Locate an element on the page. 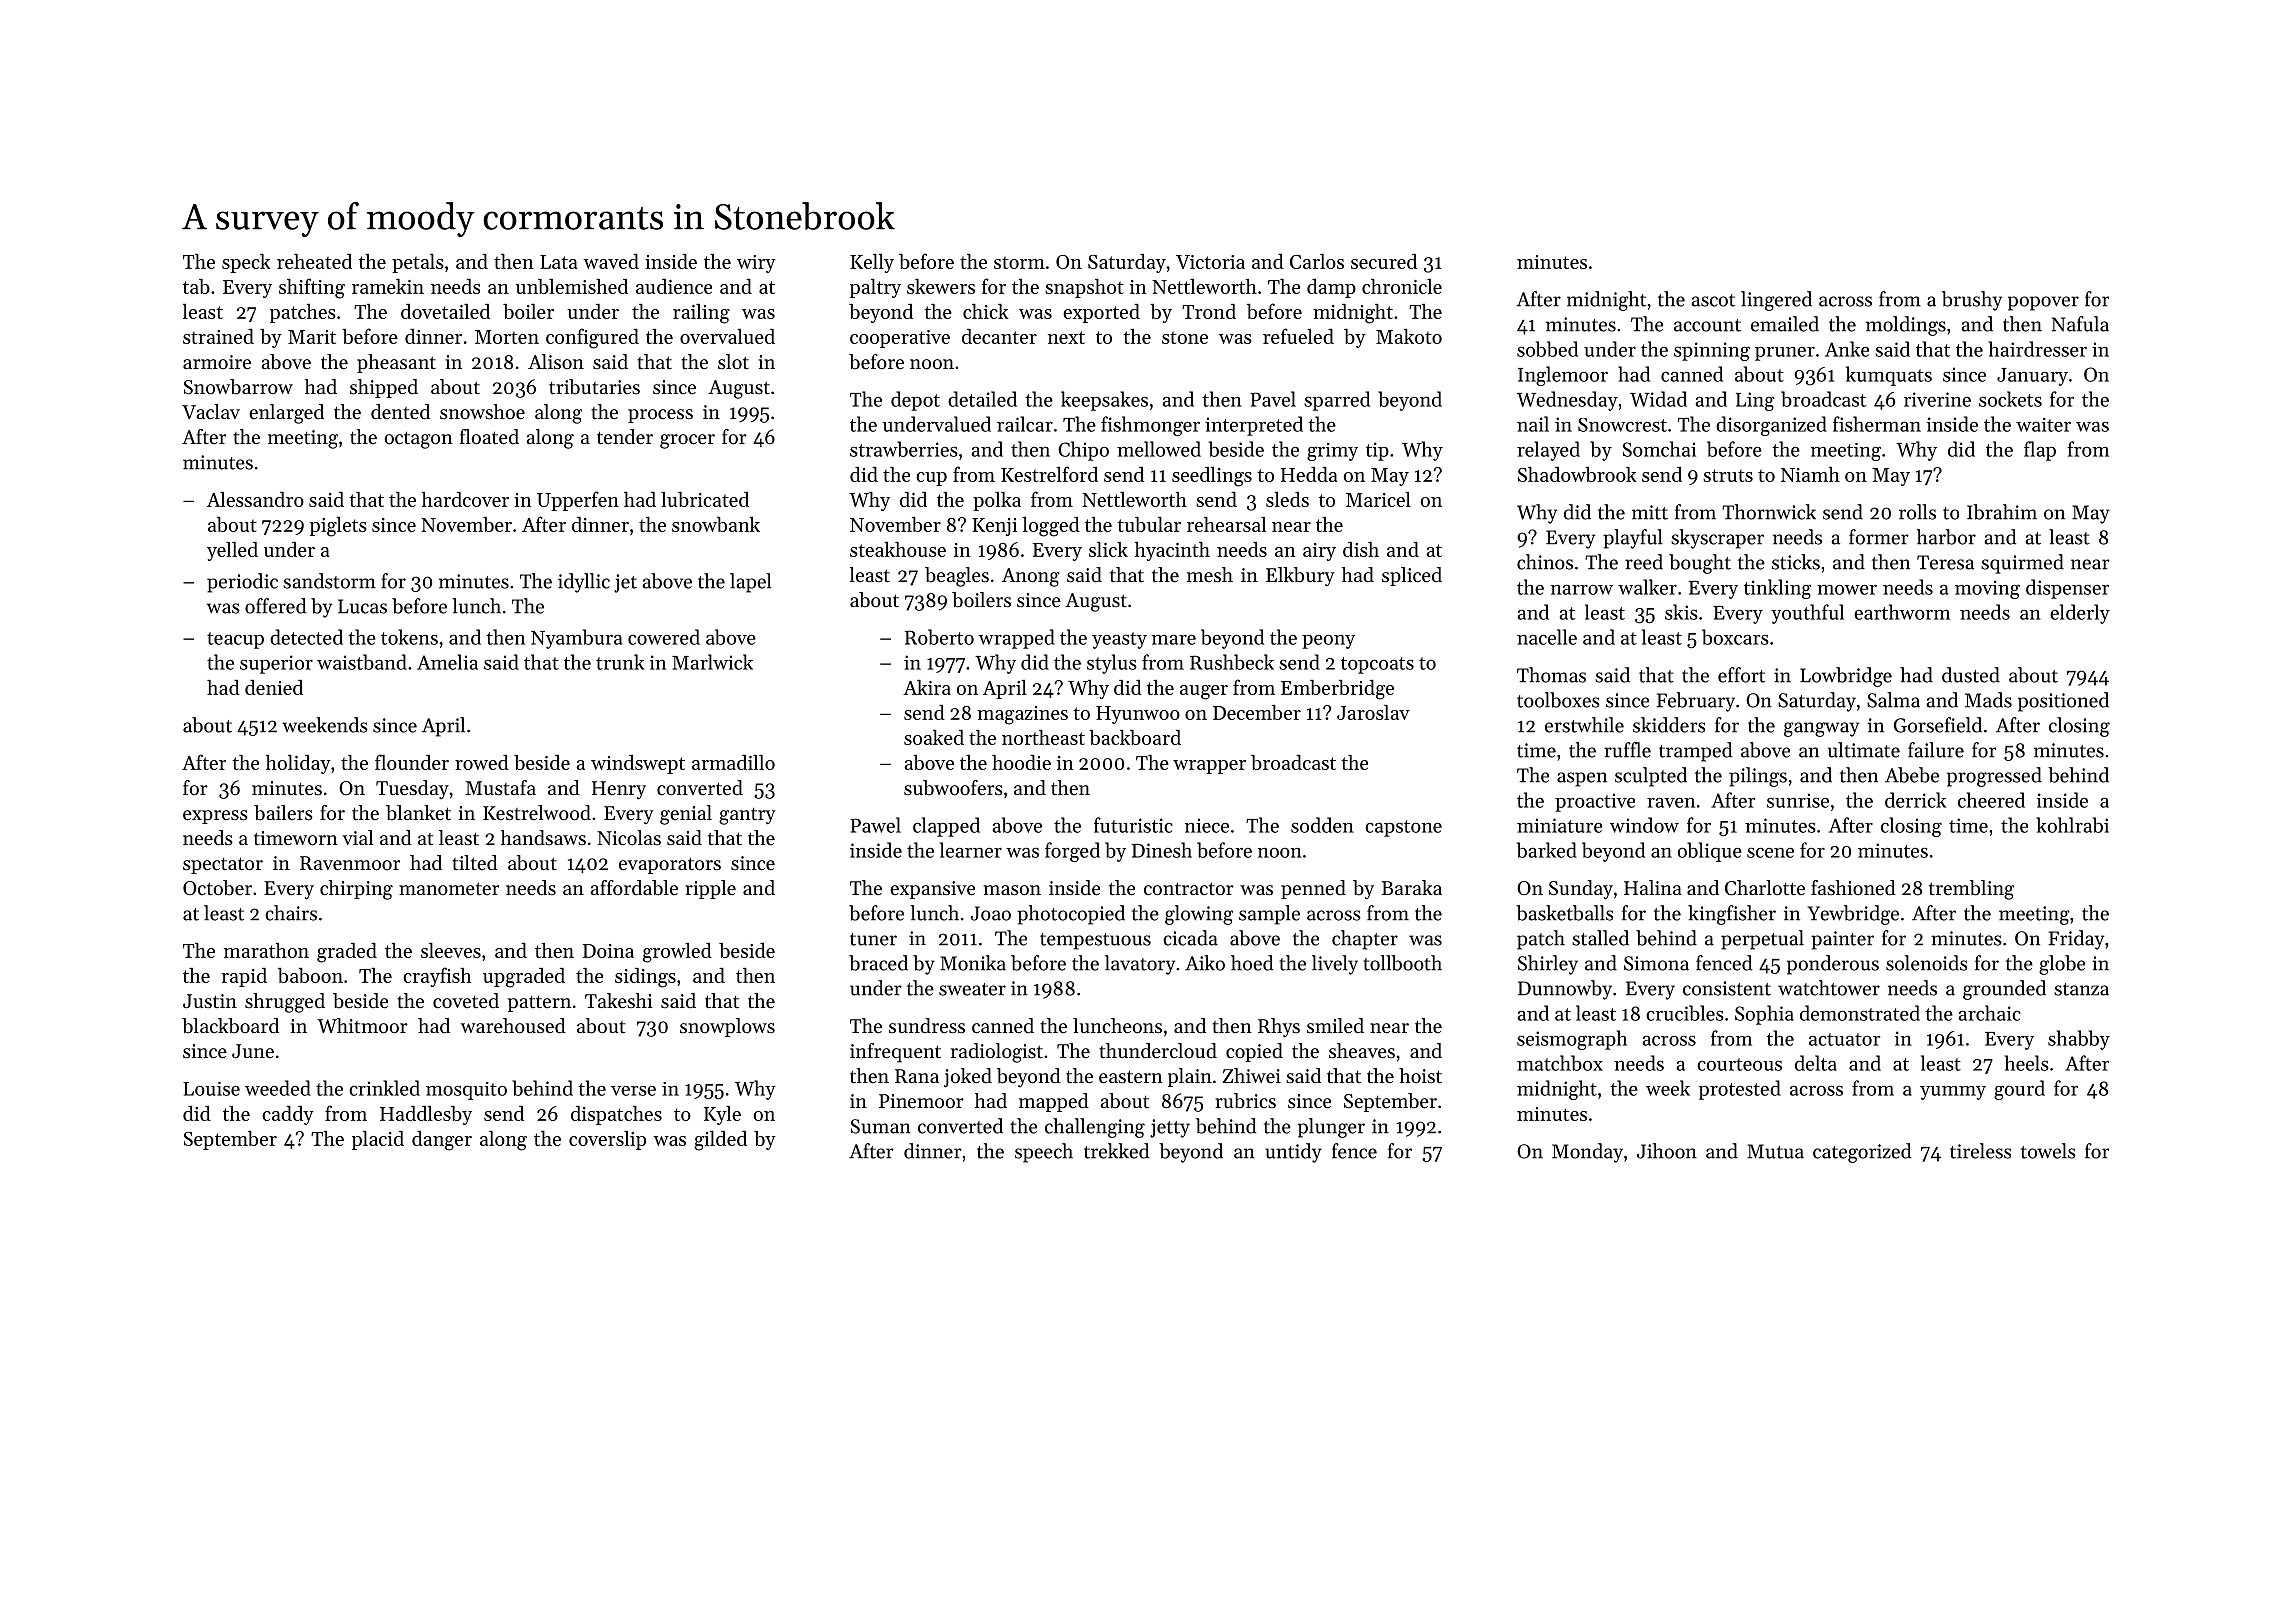 Image resolution: width=2292 pixels, height=1620 pixels. Lata is located at coordinates (559, 262).
